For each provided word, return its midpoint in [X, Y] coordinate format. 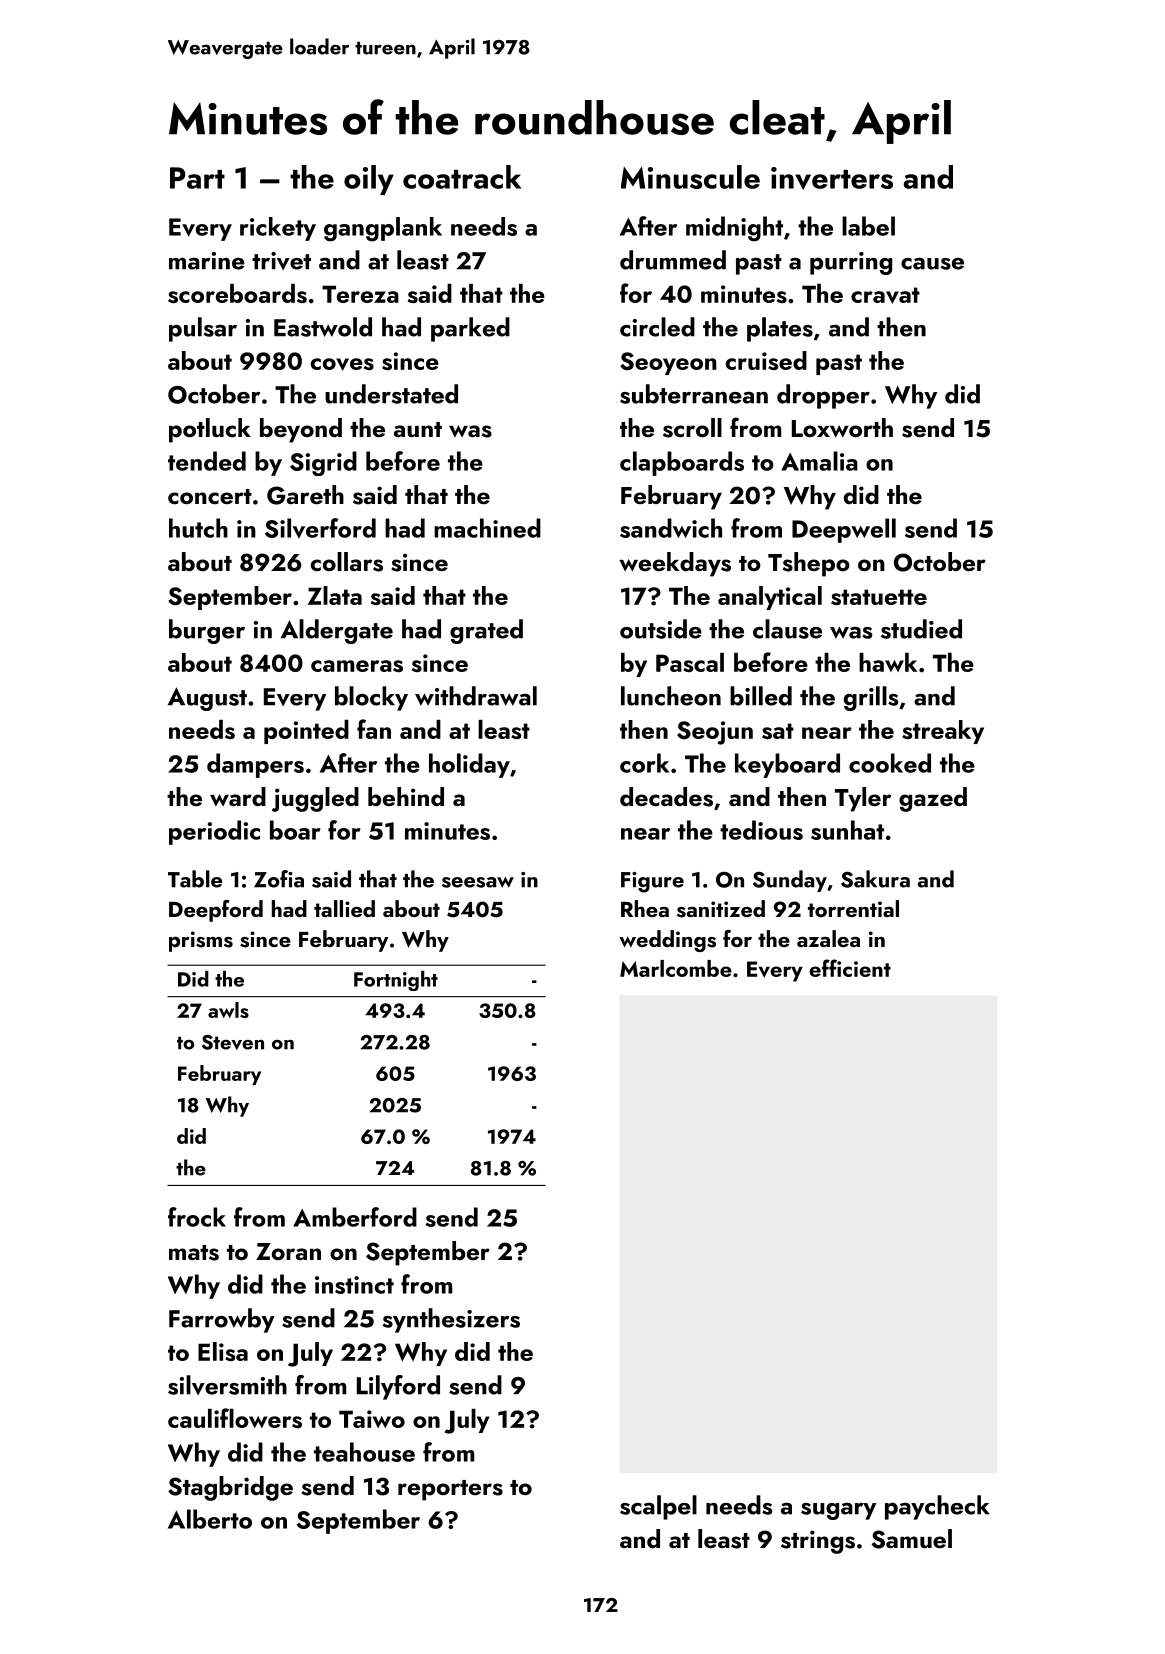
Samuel [912, 1539]
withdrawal [476, 696]
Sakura [875, 879]
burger [207, 631]
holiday [469, 765]
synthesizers [451, 1320]
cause [932, 264]
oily [369, 180]
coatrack [462, 177]
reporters [450, 1490]
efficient [850, 968]
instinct [354, 1285]
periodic [214, 832]
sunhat [847, 830]
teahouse [364, 1452]
